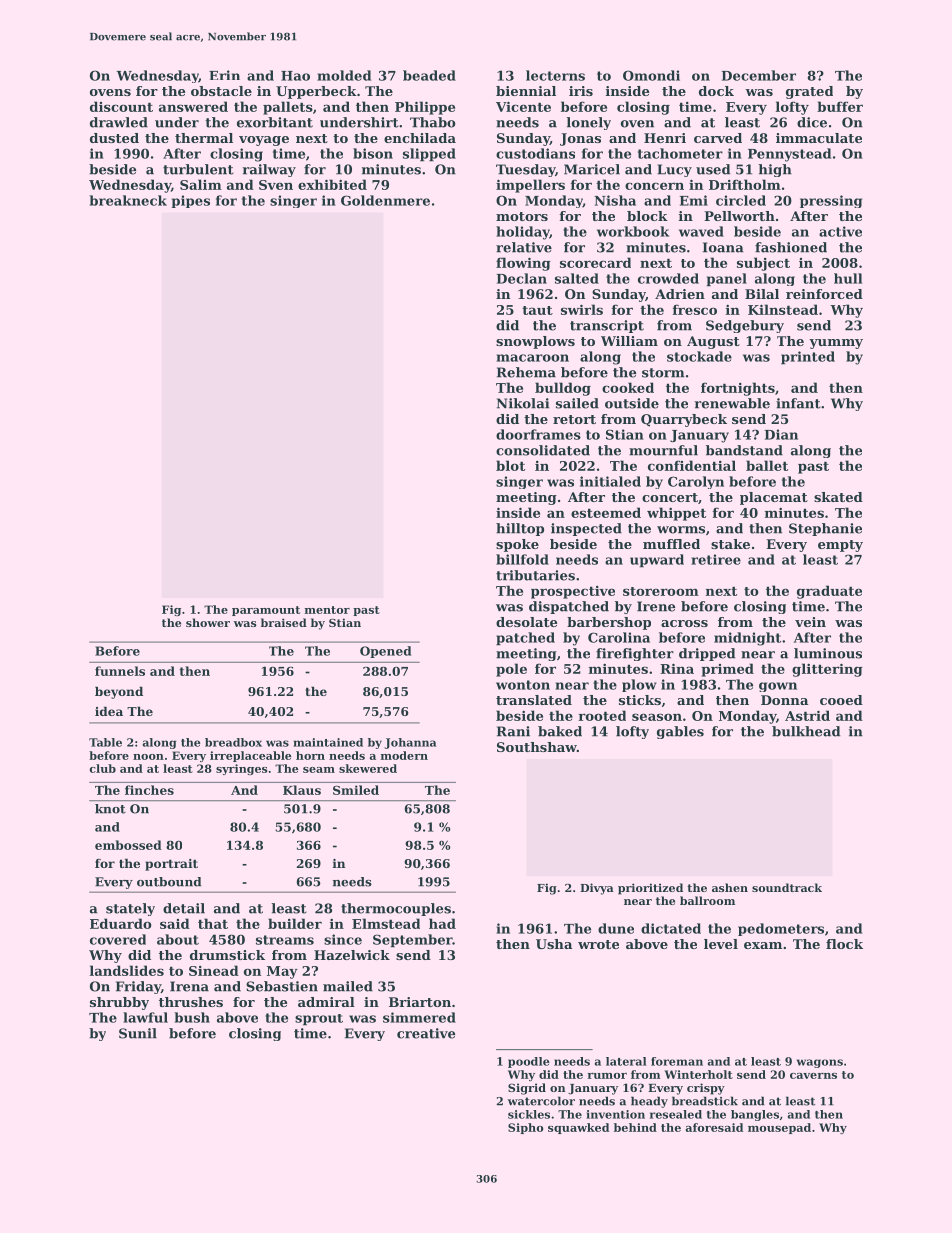 This page has height=1233, width=952. What do you see at coordinates (763, 945) in the page?
I see `exam` at bounding box center [763, 945].
